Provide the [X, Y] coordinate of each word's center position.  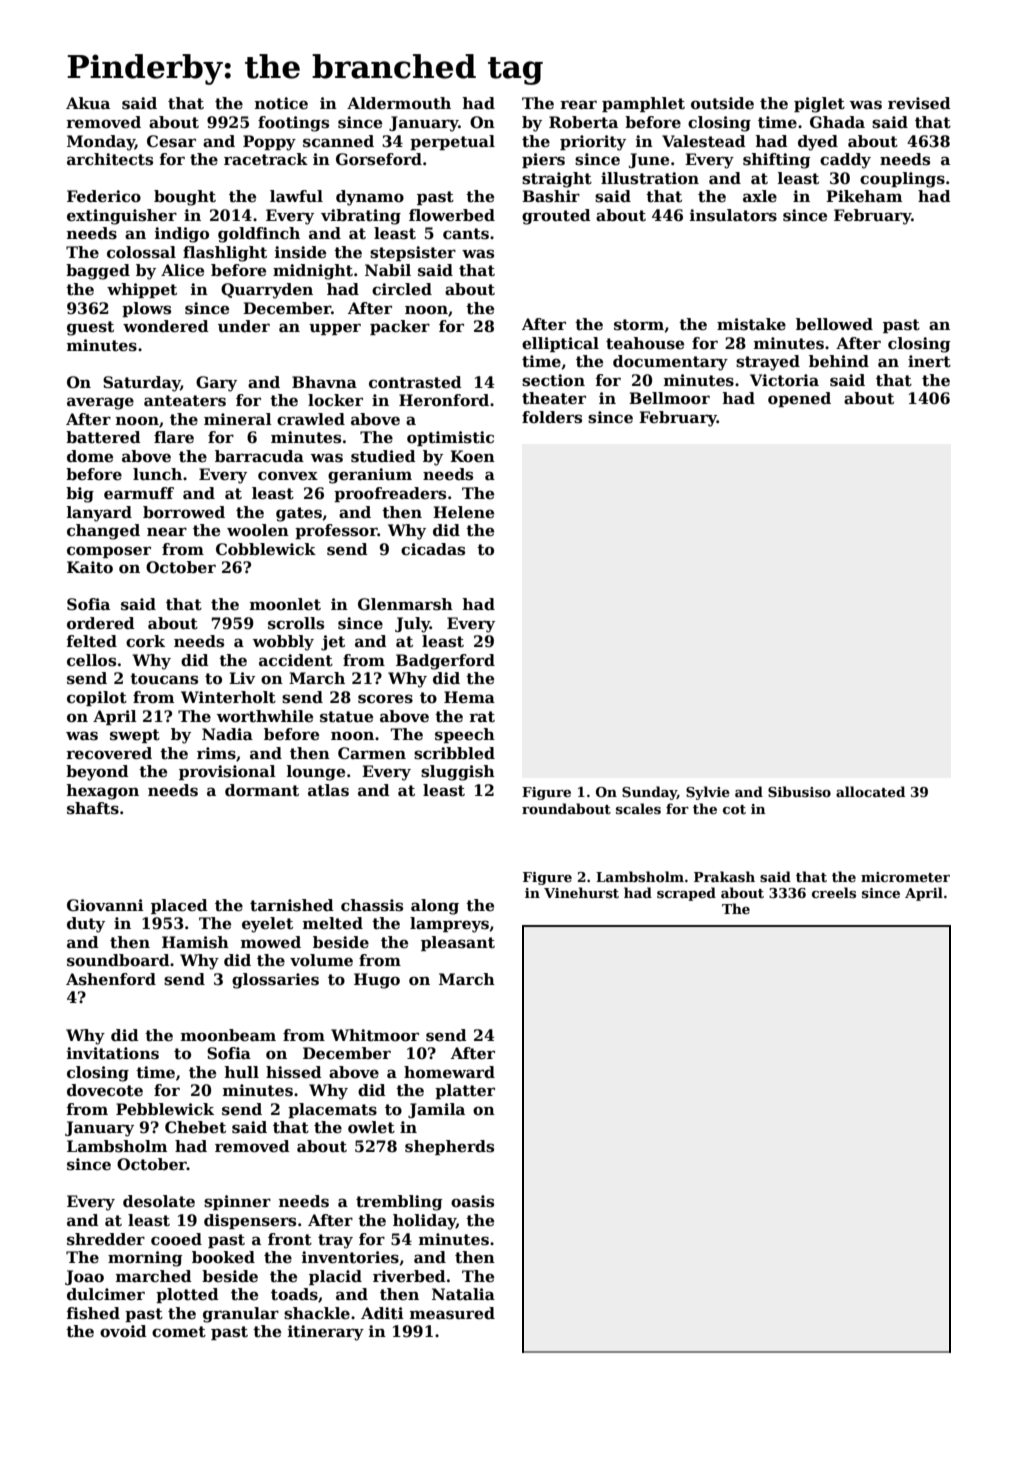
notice [281, 103]
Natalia [463, 1294]
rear [578, 105]
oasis [472, 1201]
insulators [733, 215]
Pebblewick [165, 1109]
